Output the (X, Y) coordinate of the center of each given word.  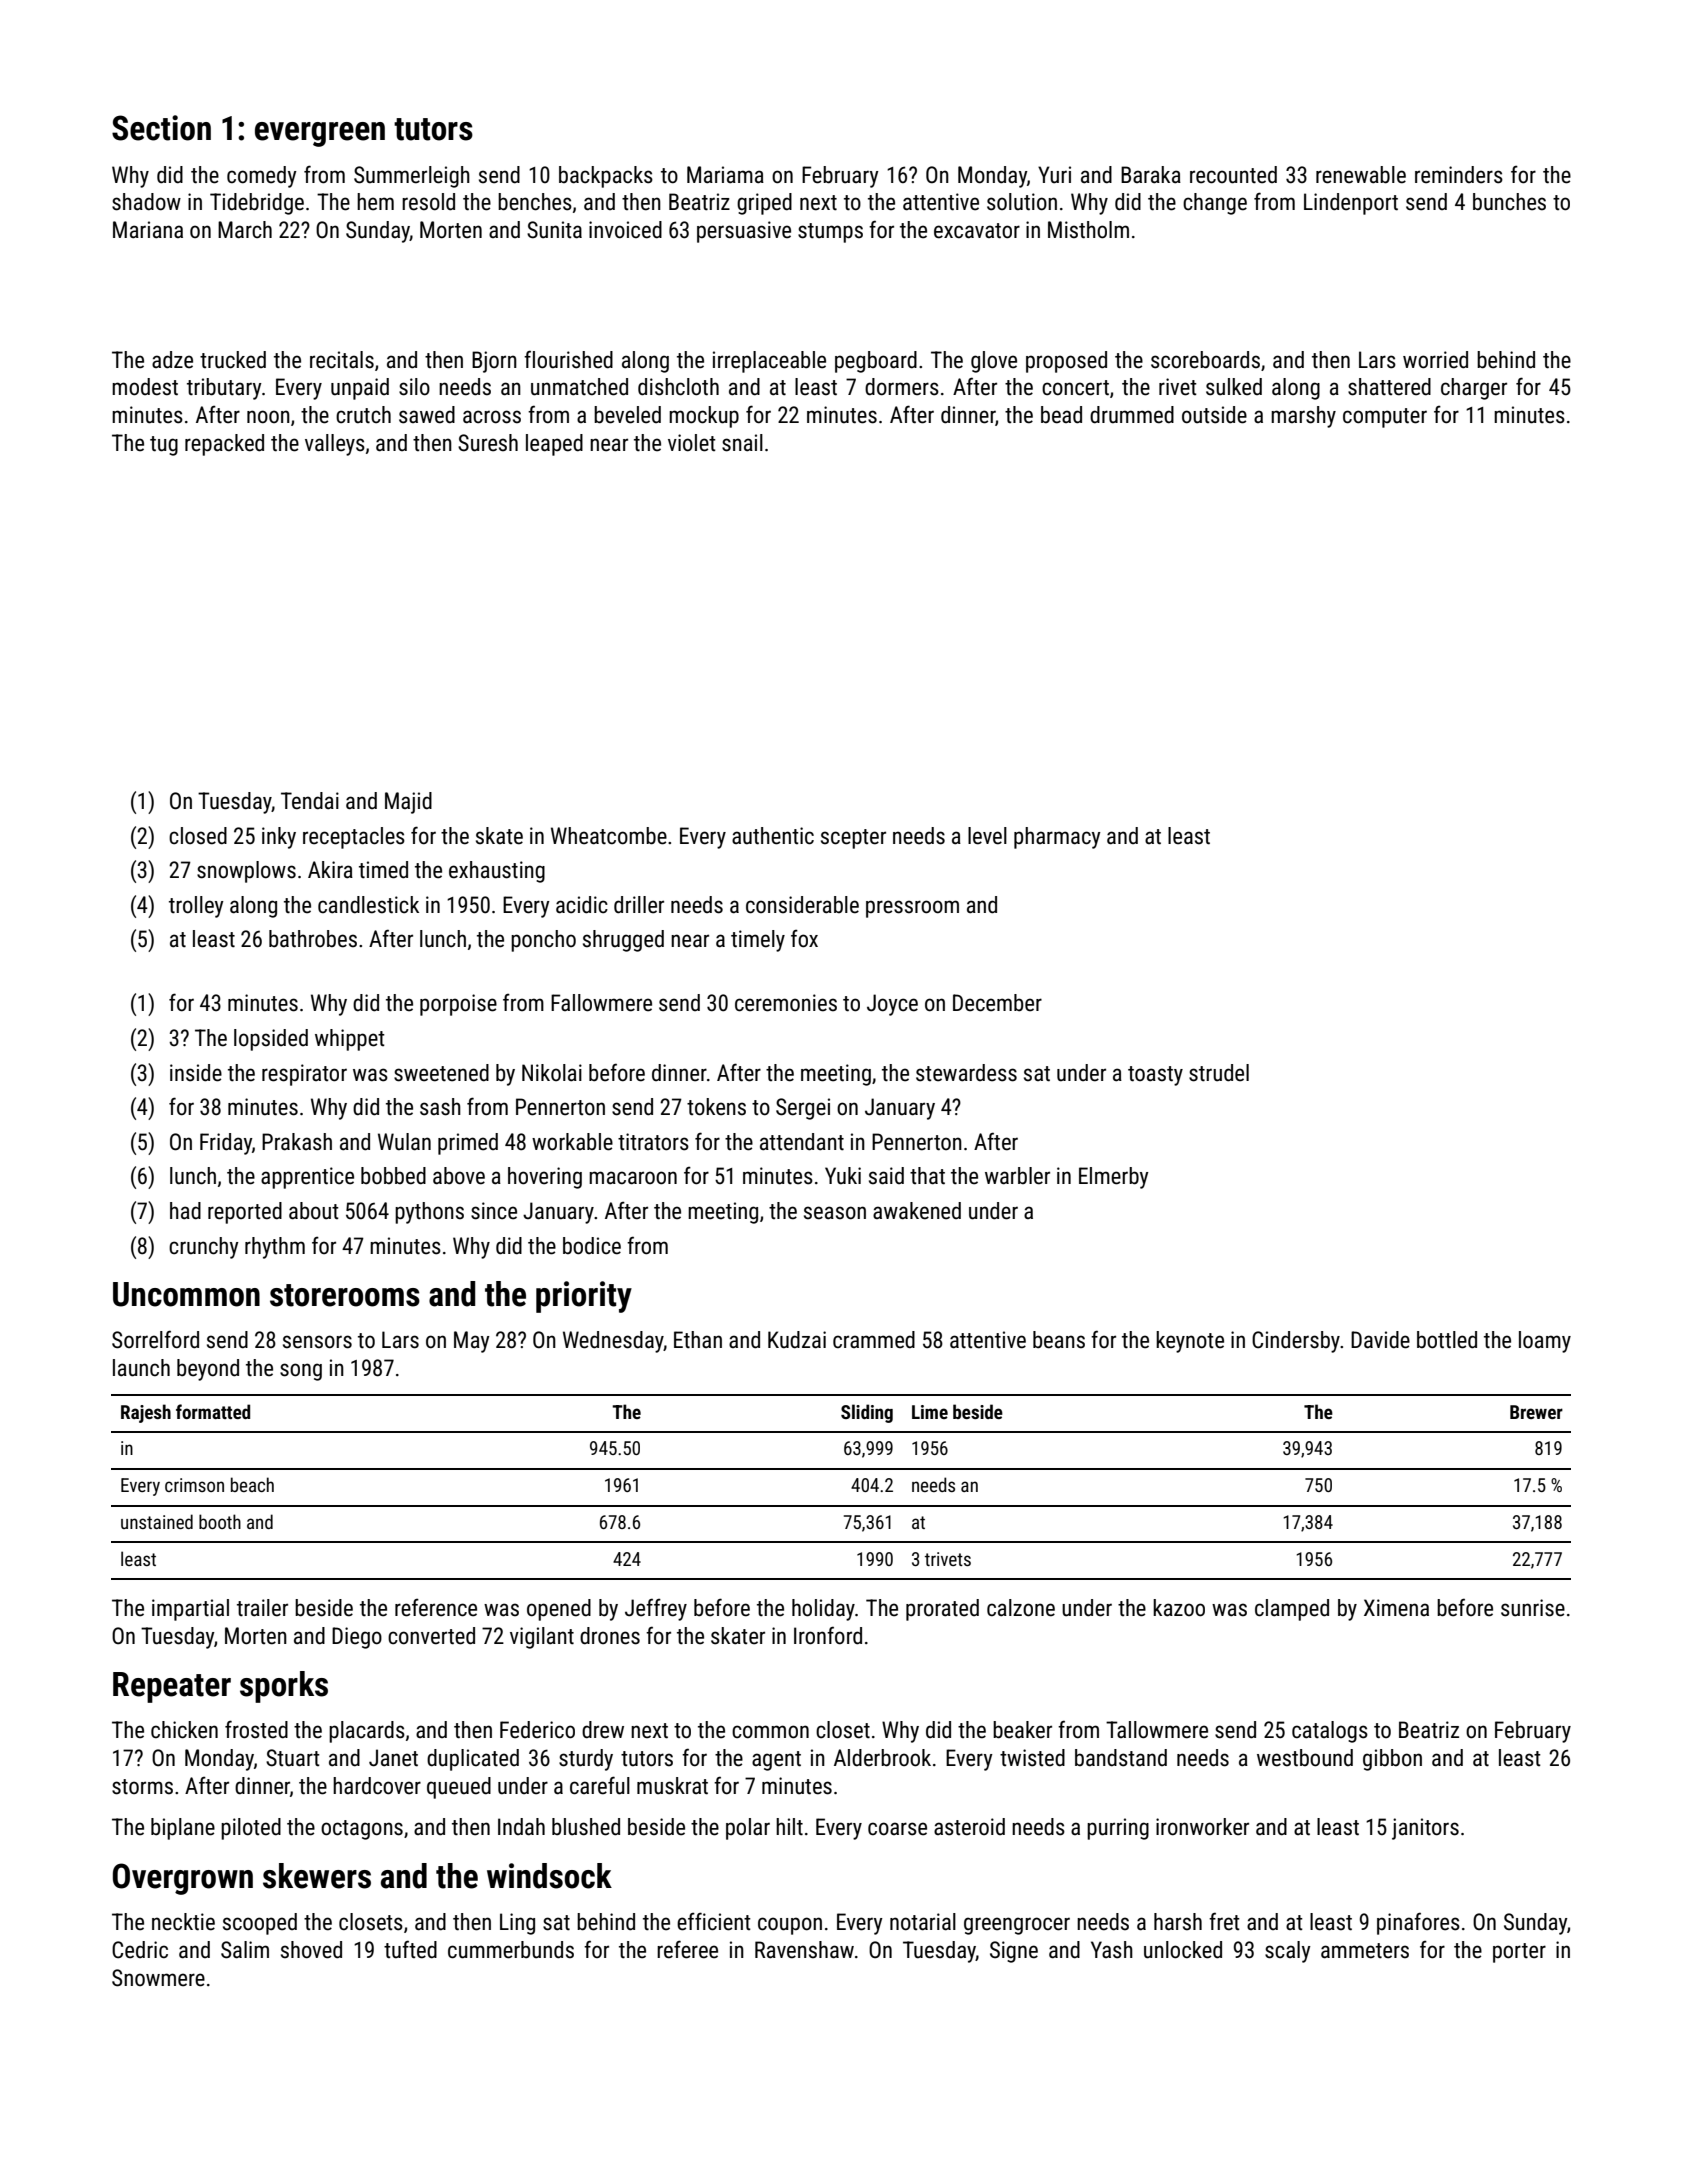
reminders (1459, 175)
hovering (545, 1178)
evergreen (320, 134)
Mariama (725, 175)
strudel (1219, 1073)
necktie (183, 1922)
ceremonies (786, 1003)
